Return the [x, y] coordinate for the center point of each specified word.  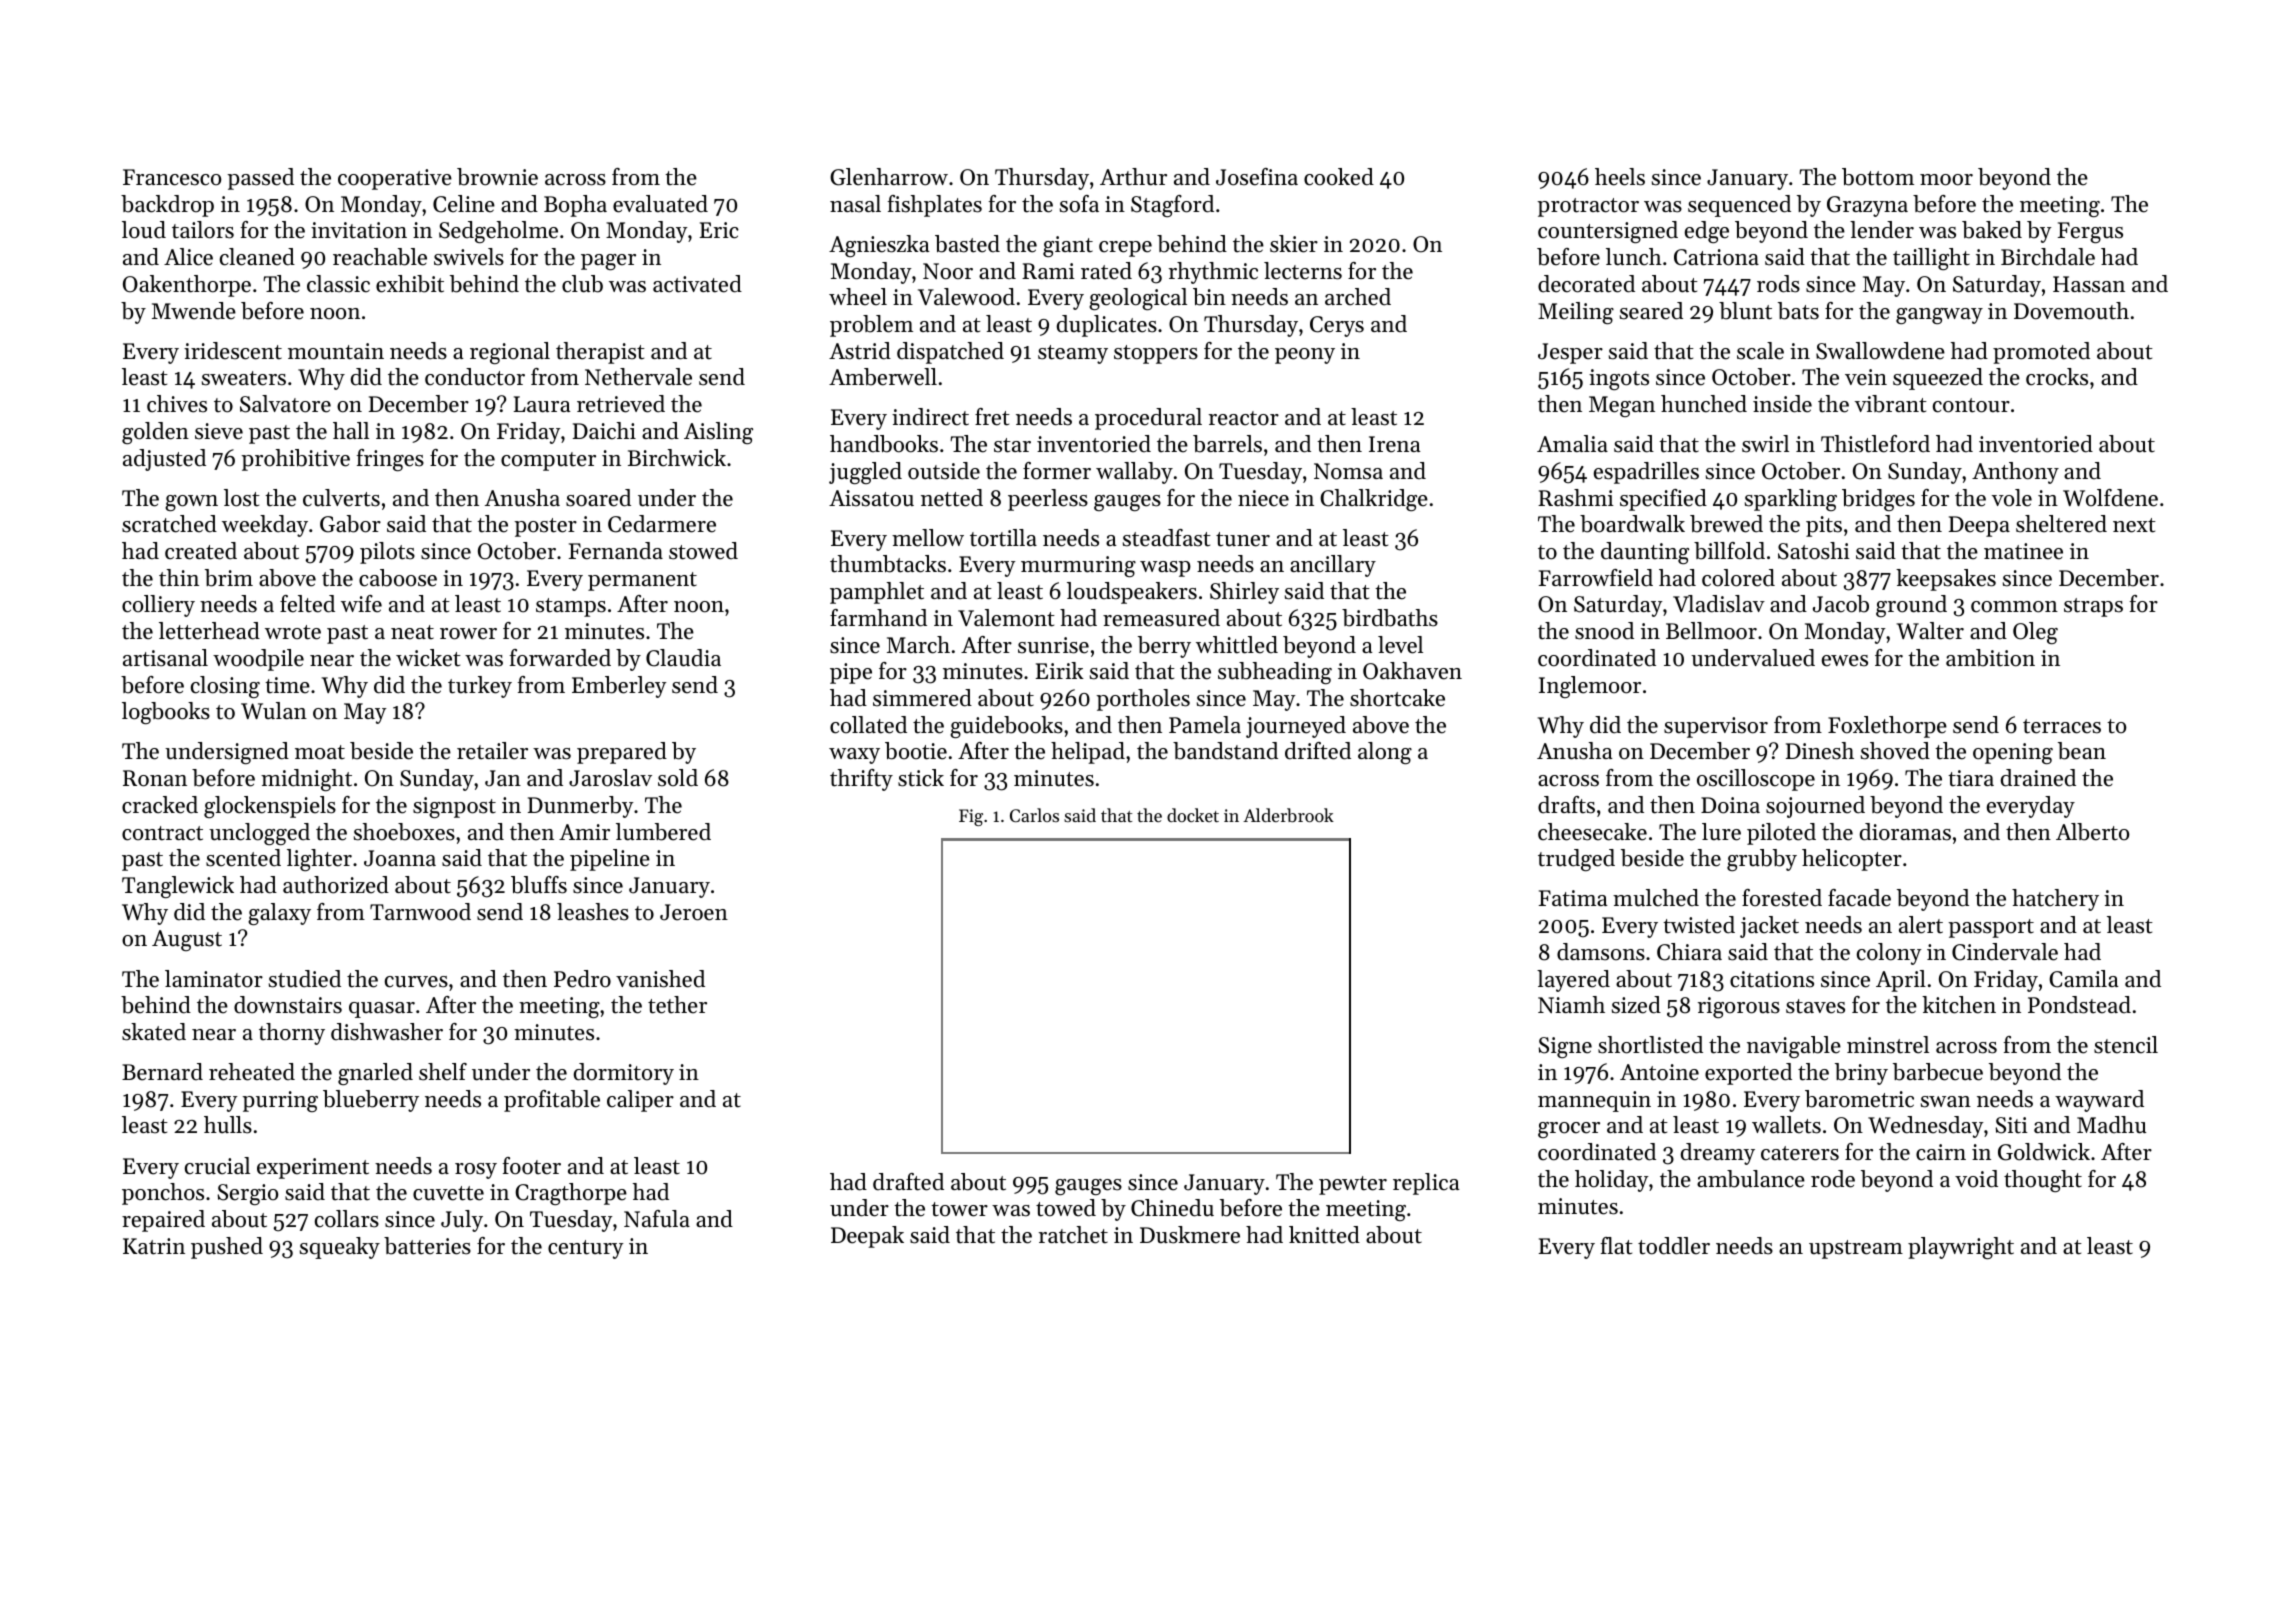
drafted [908, 1182]
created [201, 551]
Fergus [2090, 232]
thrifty [861, 780]
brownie [497, 177]
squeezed [1938, 379]
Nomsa [1348, 471]
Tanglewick [178, 887]
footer [532, 1166]
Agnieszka [879, 246]
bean [2082, 751]
